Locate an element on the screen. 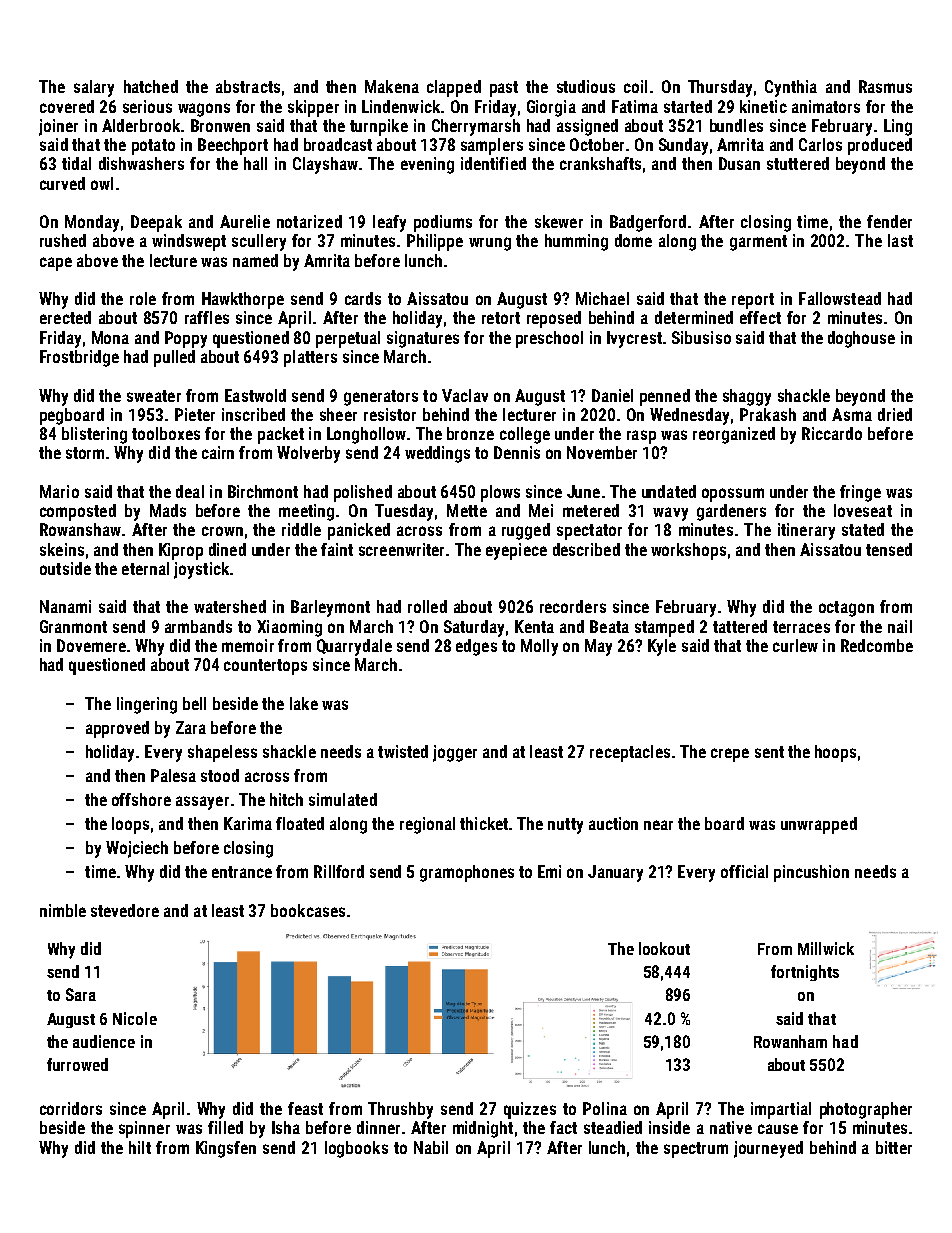 This screenshot has width=952, height=1233. Kiprop is located at coordinates (181, 551).
